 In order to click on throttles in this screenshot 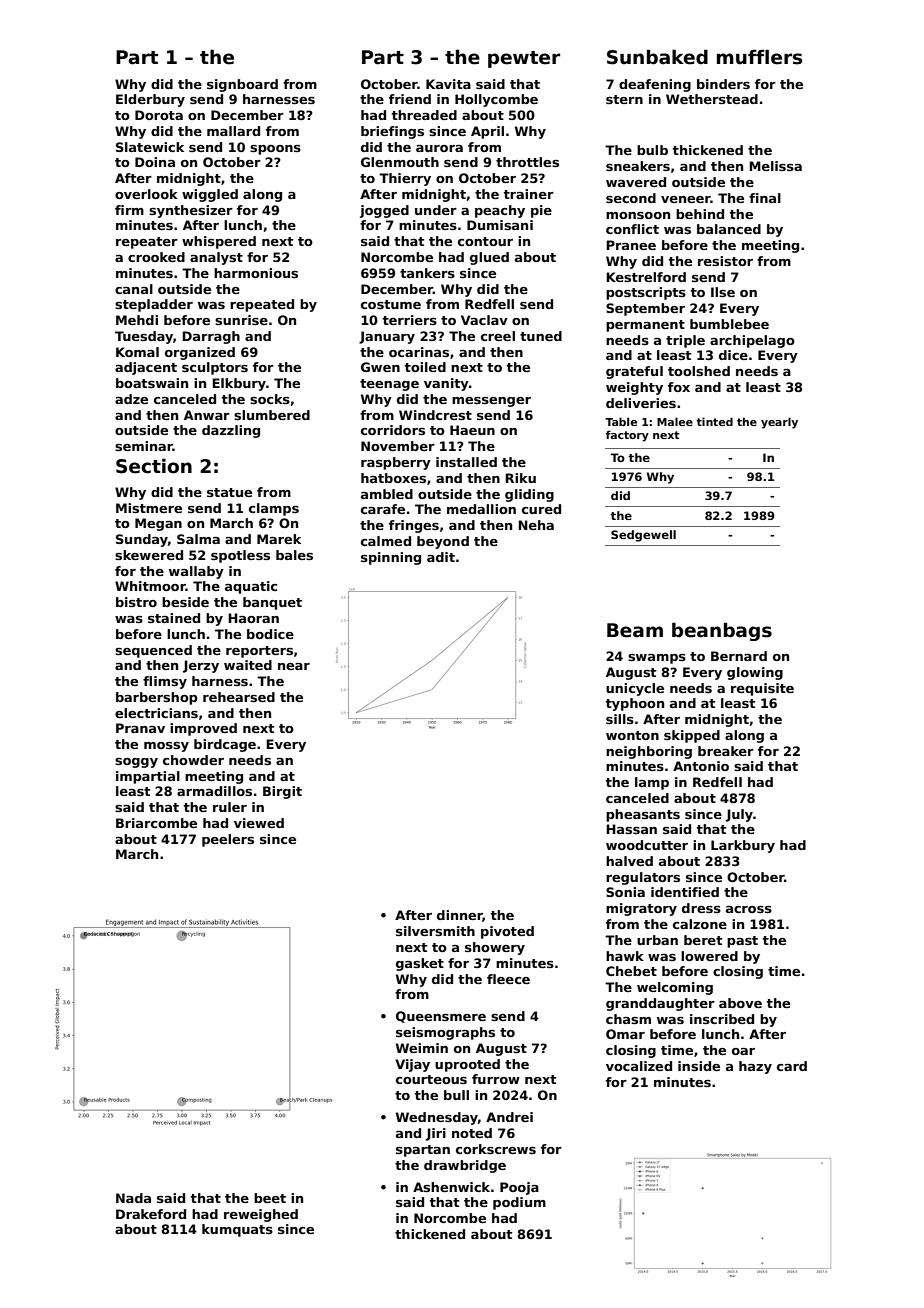, I will do `click(527, 162)`.
